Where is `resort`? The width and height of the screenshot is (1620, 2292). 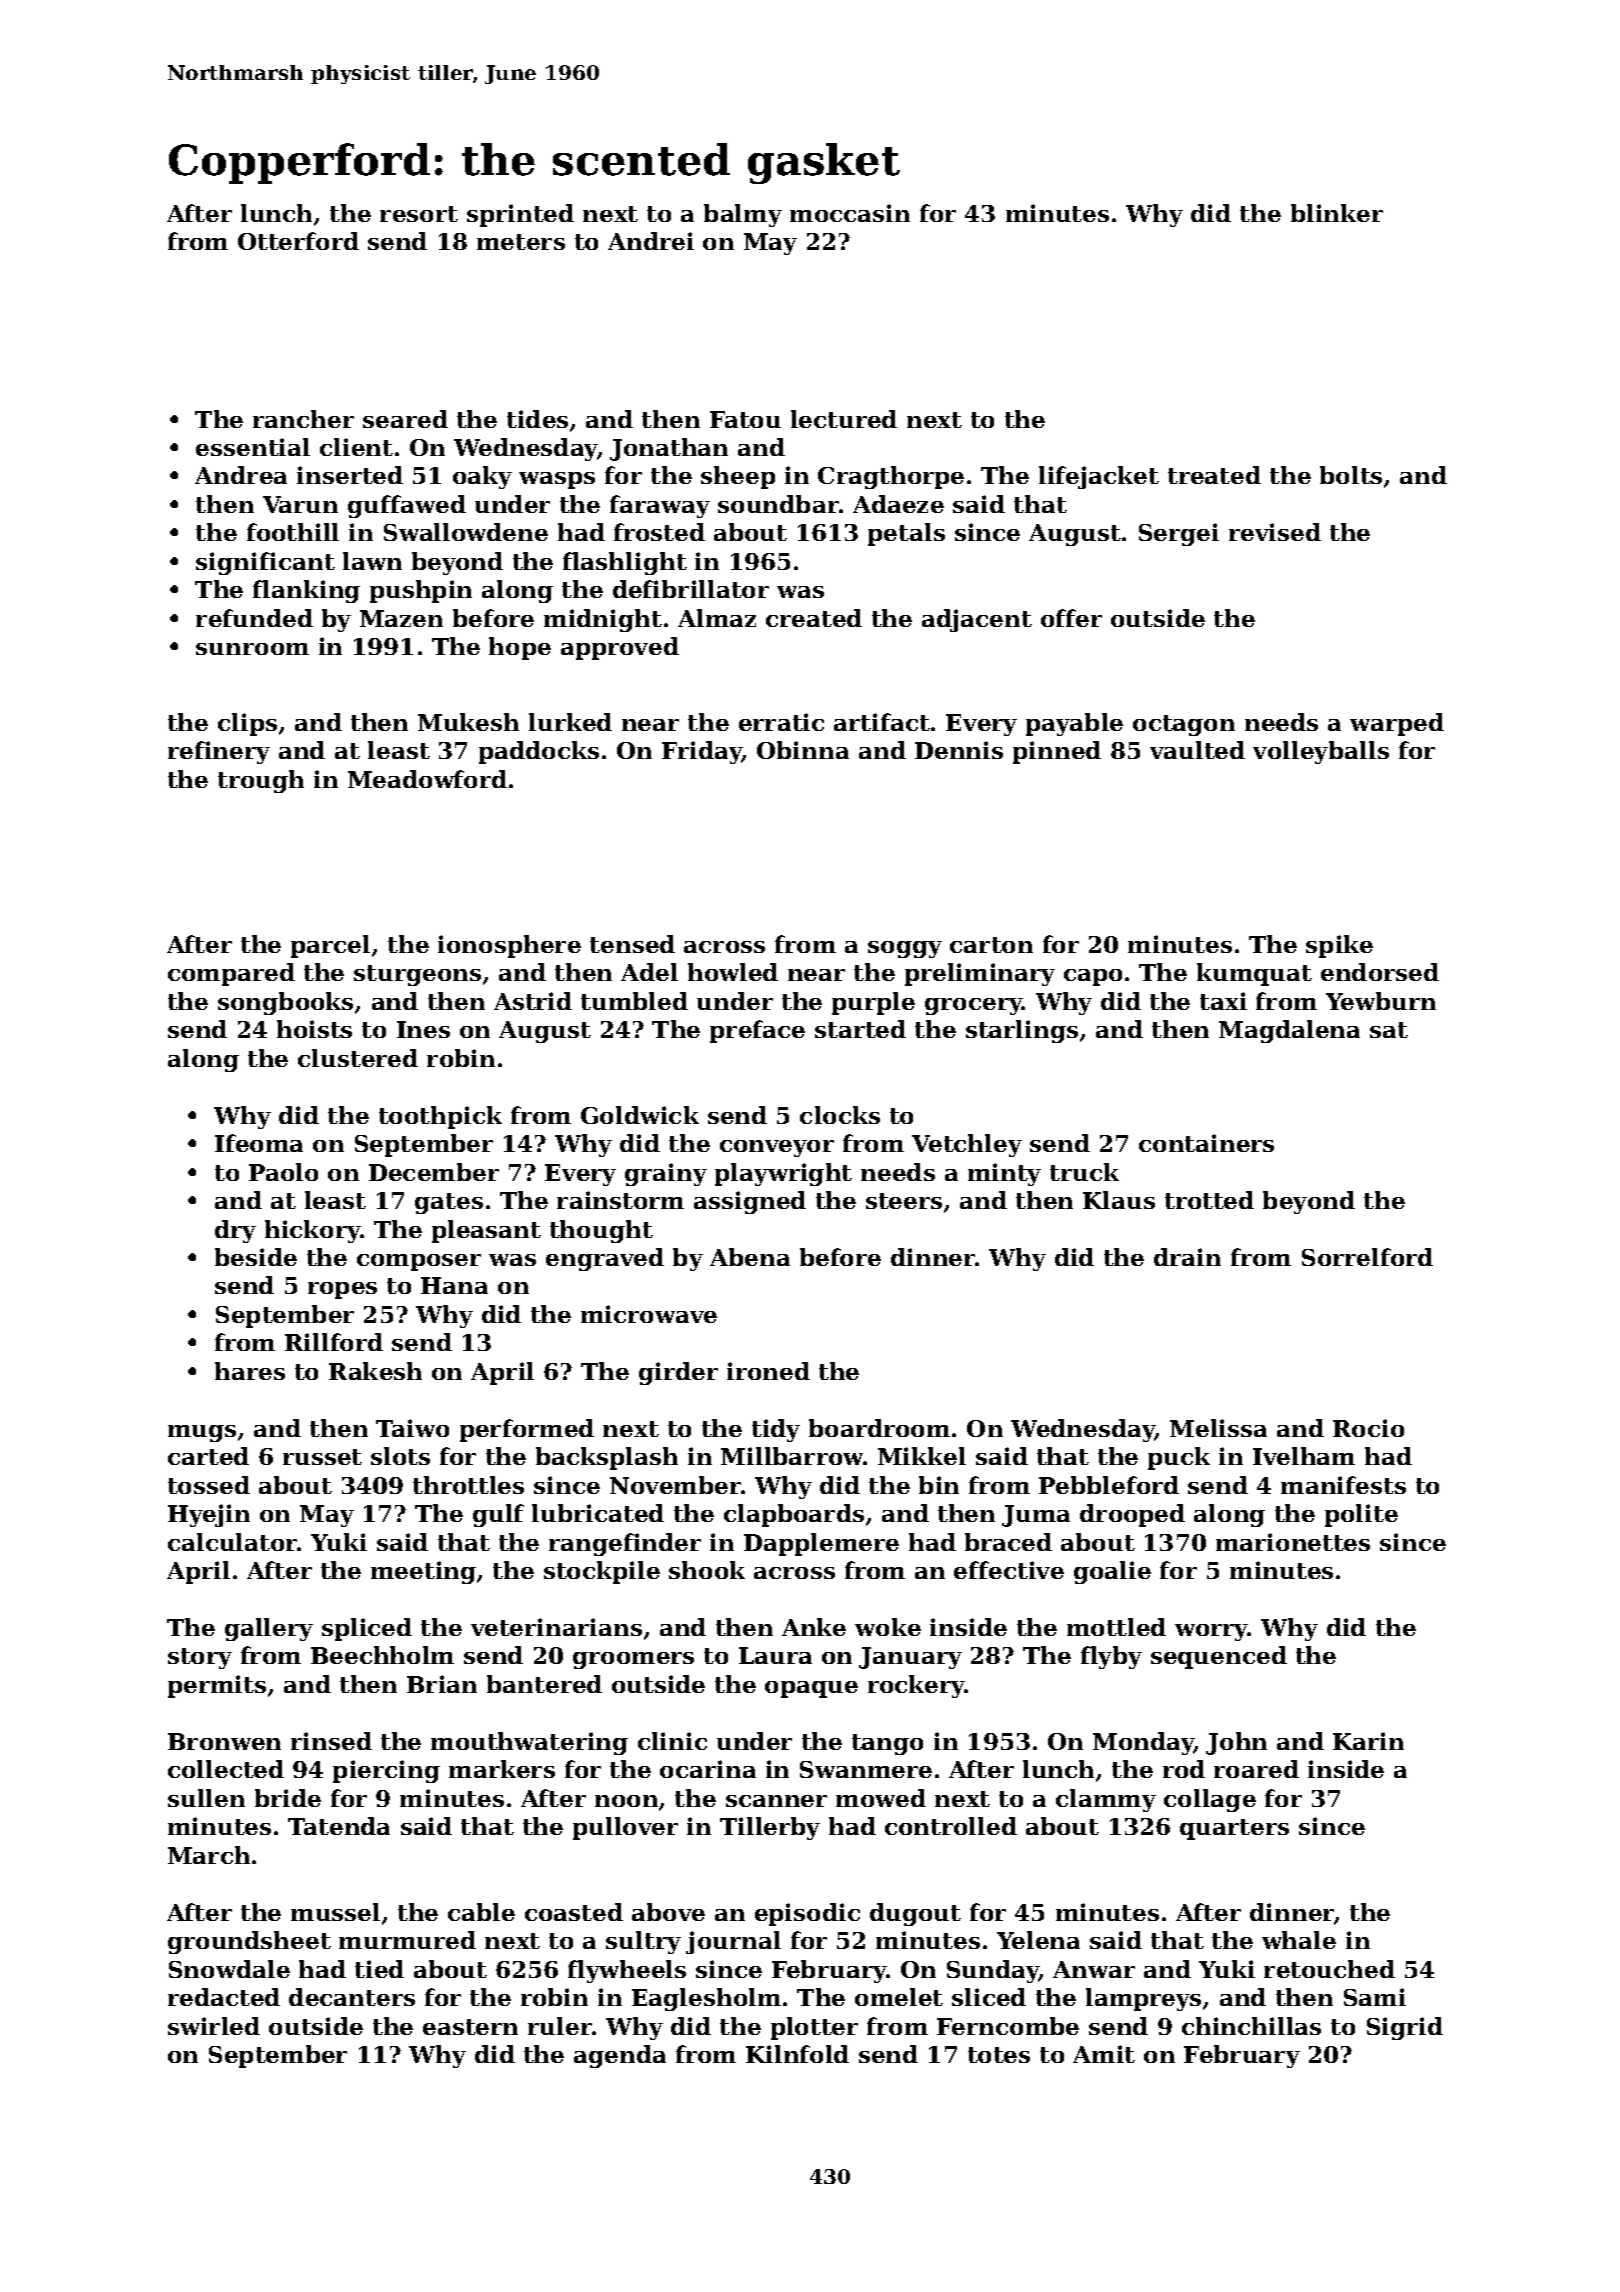 resort is located at coordinates (419, 214).
